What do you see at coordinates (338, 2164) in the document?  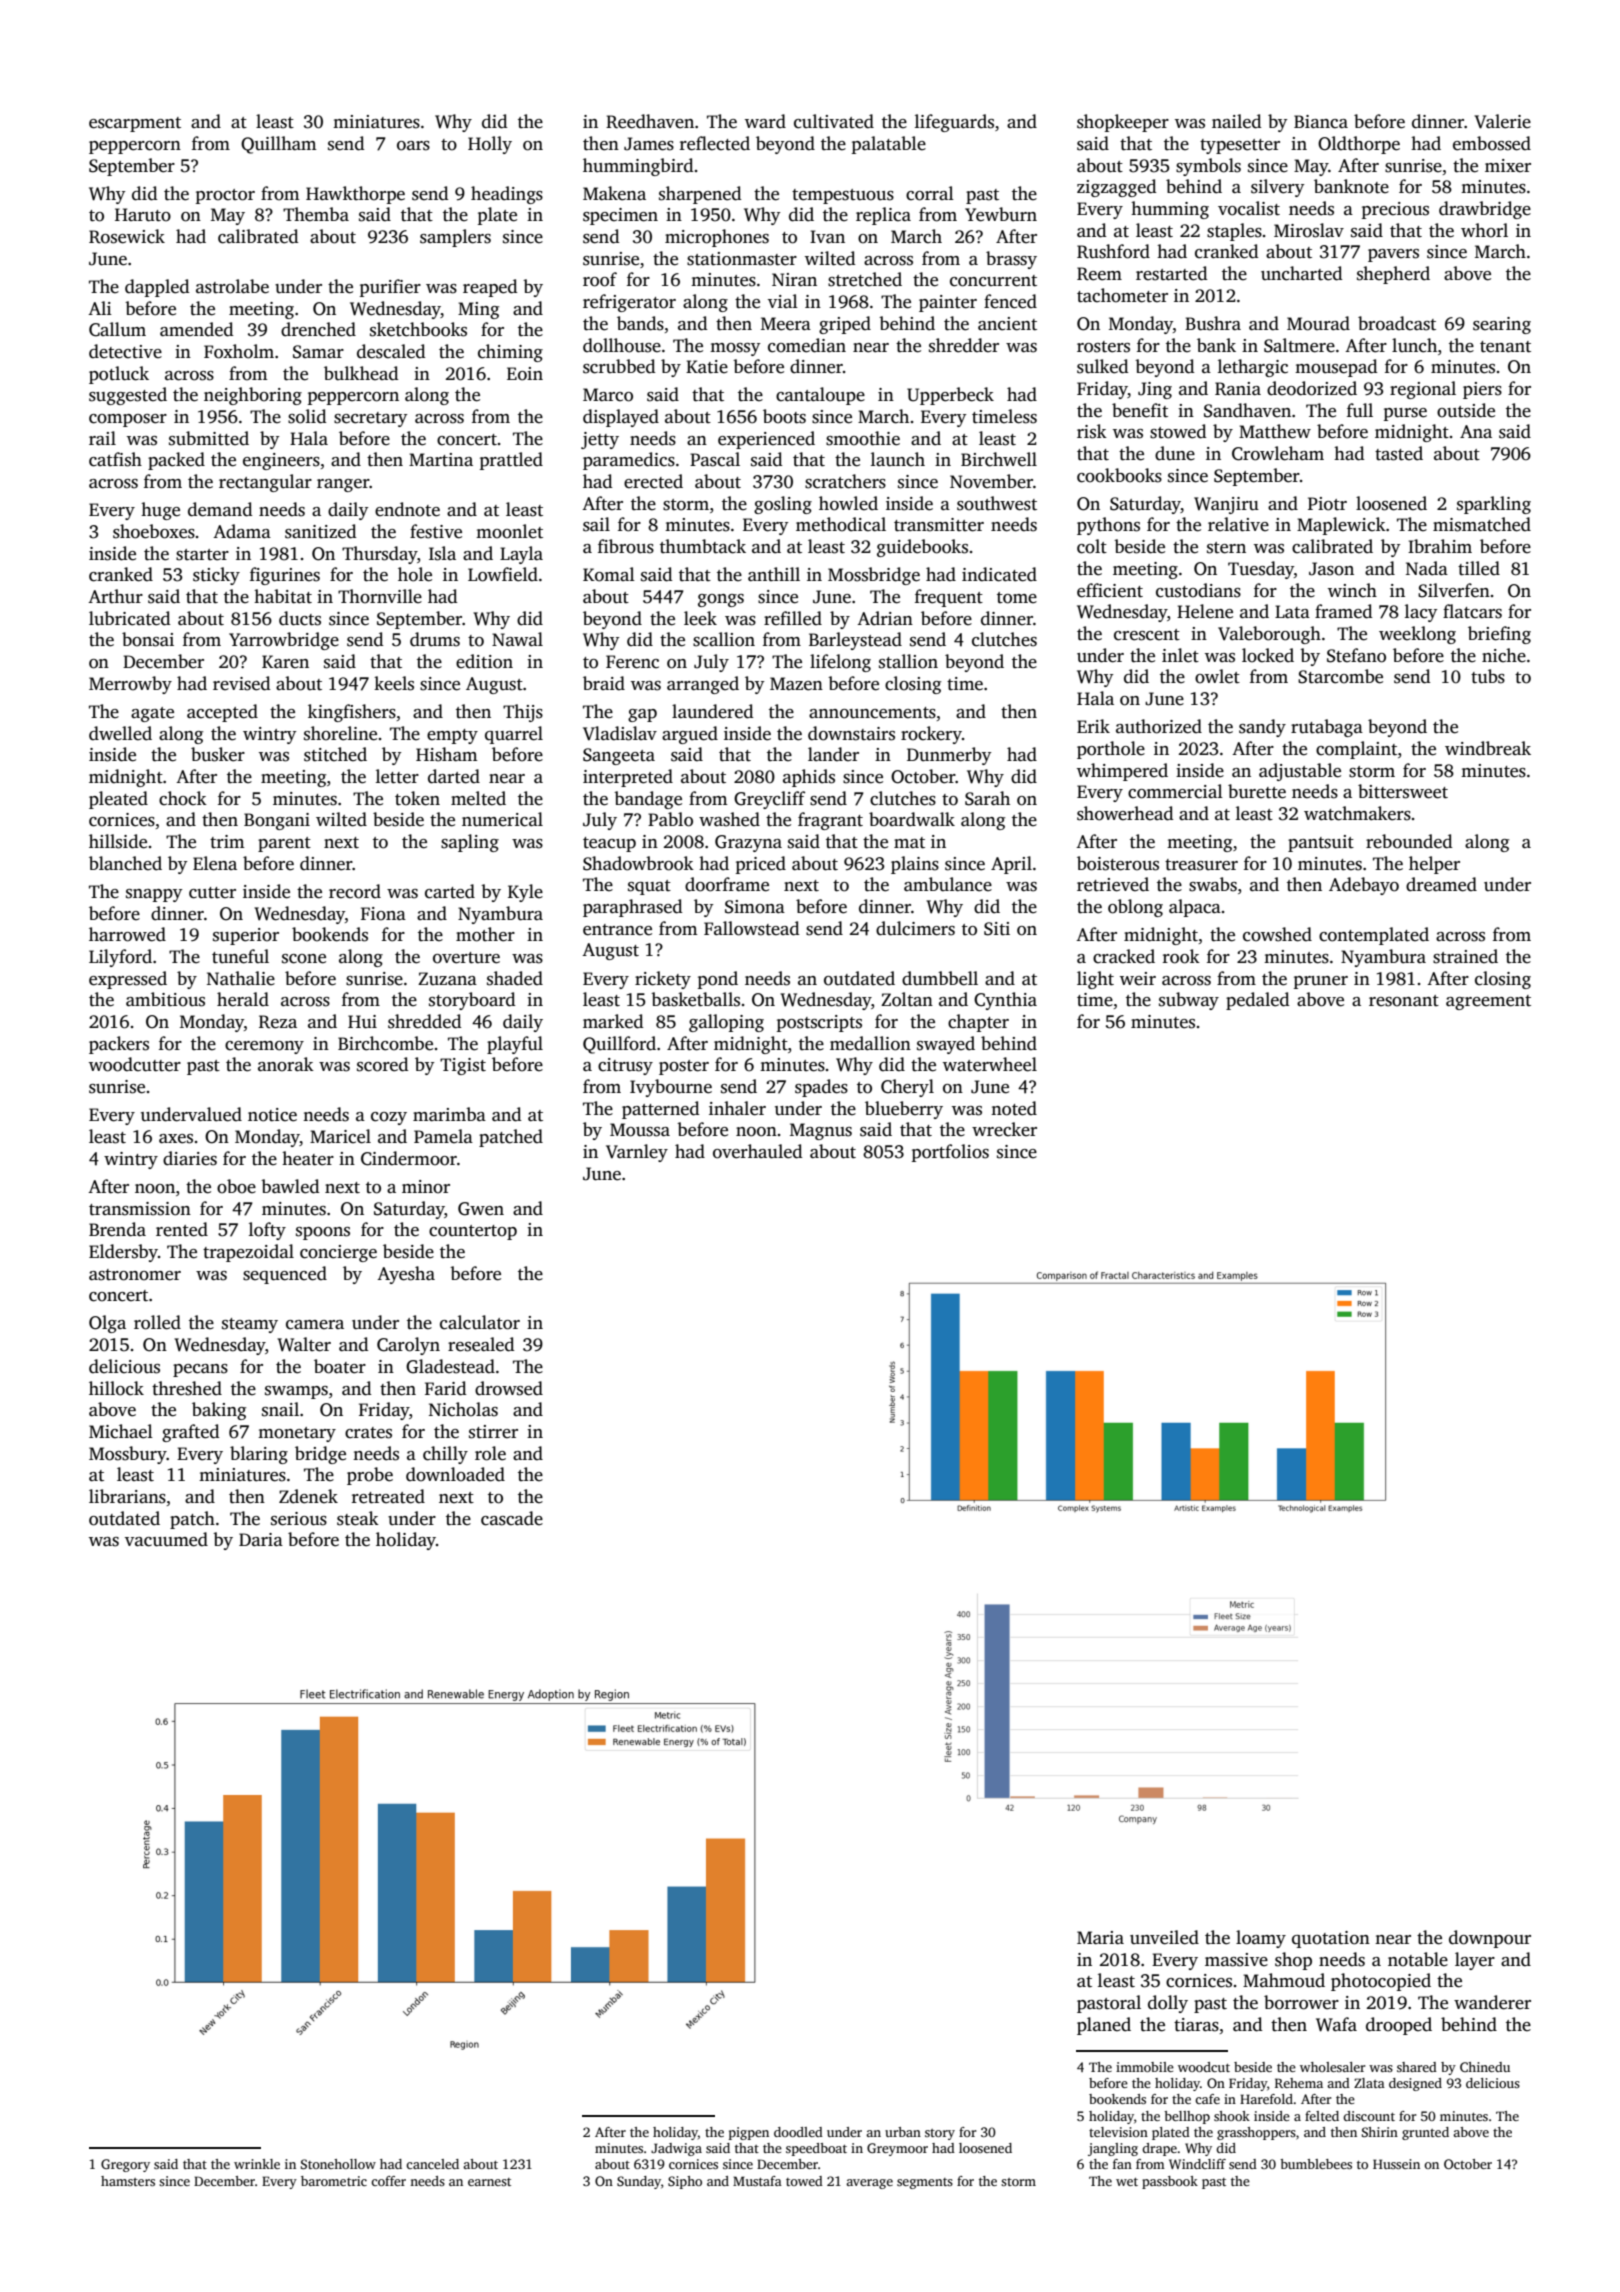 I see `Stonehollow` at bounding box center [338, 2164].
